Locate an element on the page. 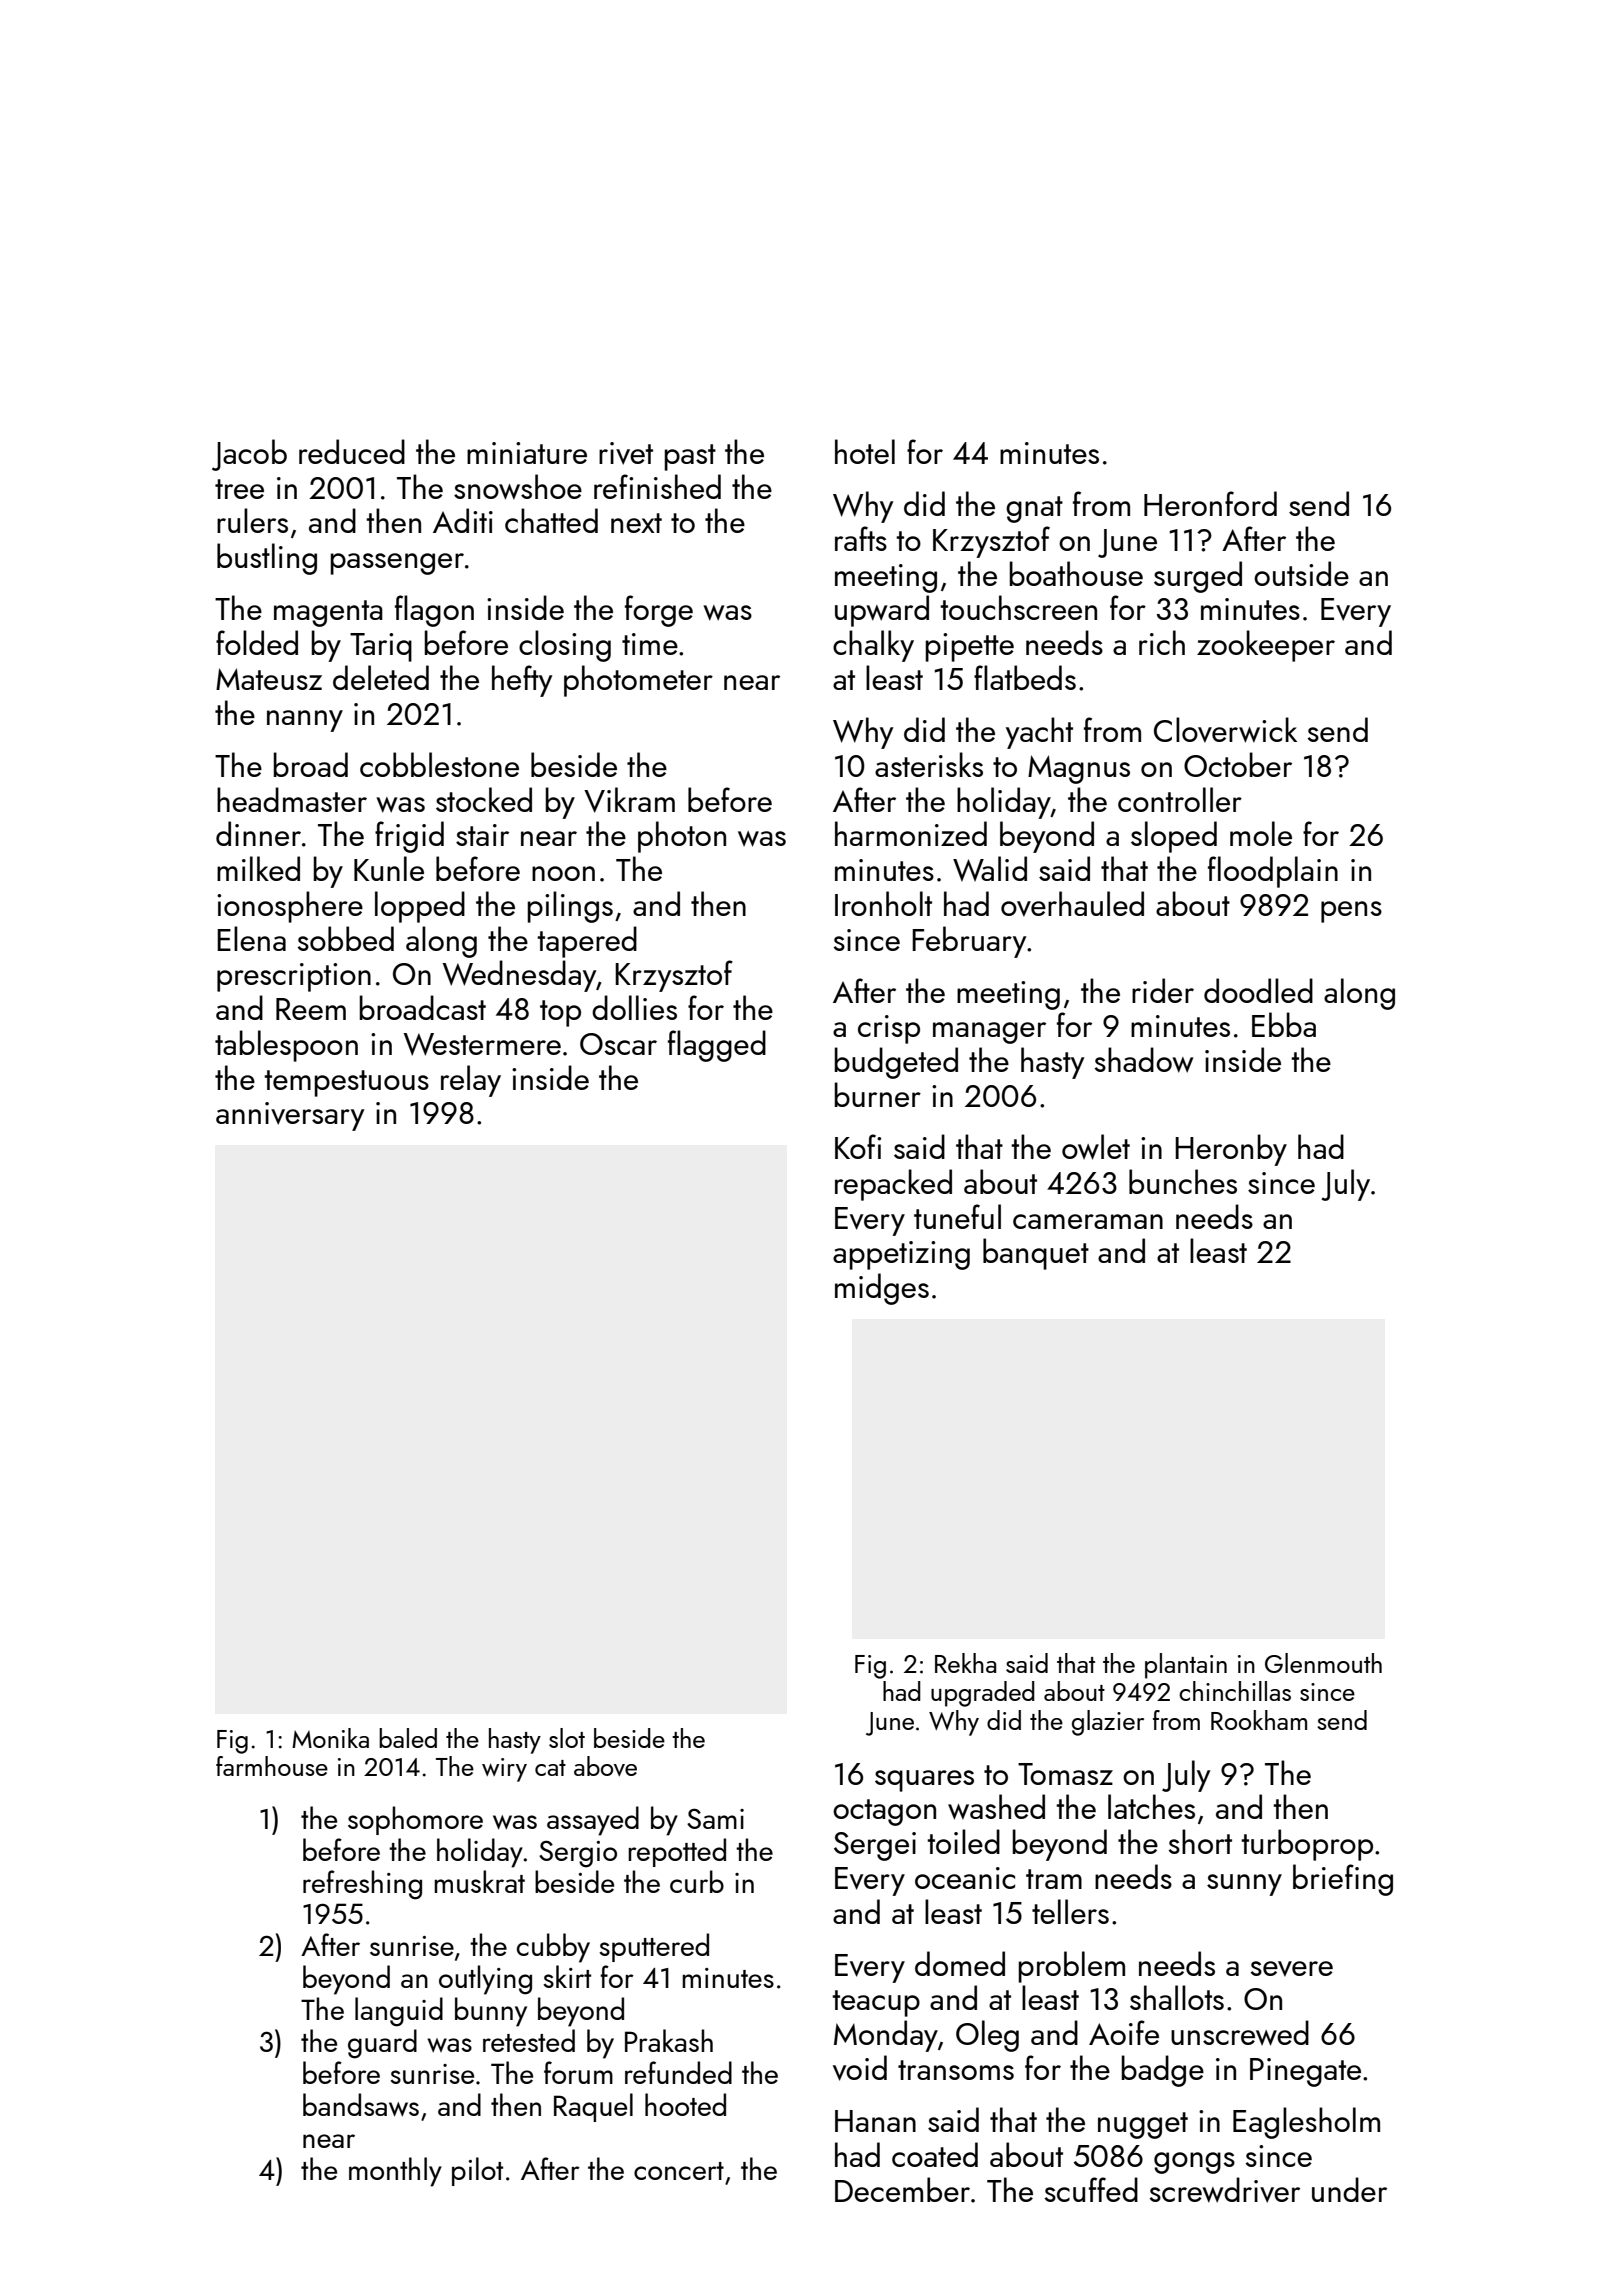 The image size is (1620, 2292). October is located at coordinates (1238, 764).
